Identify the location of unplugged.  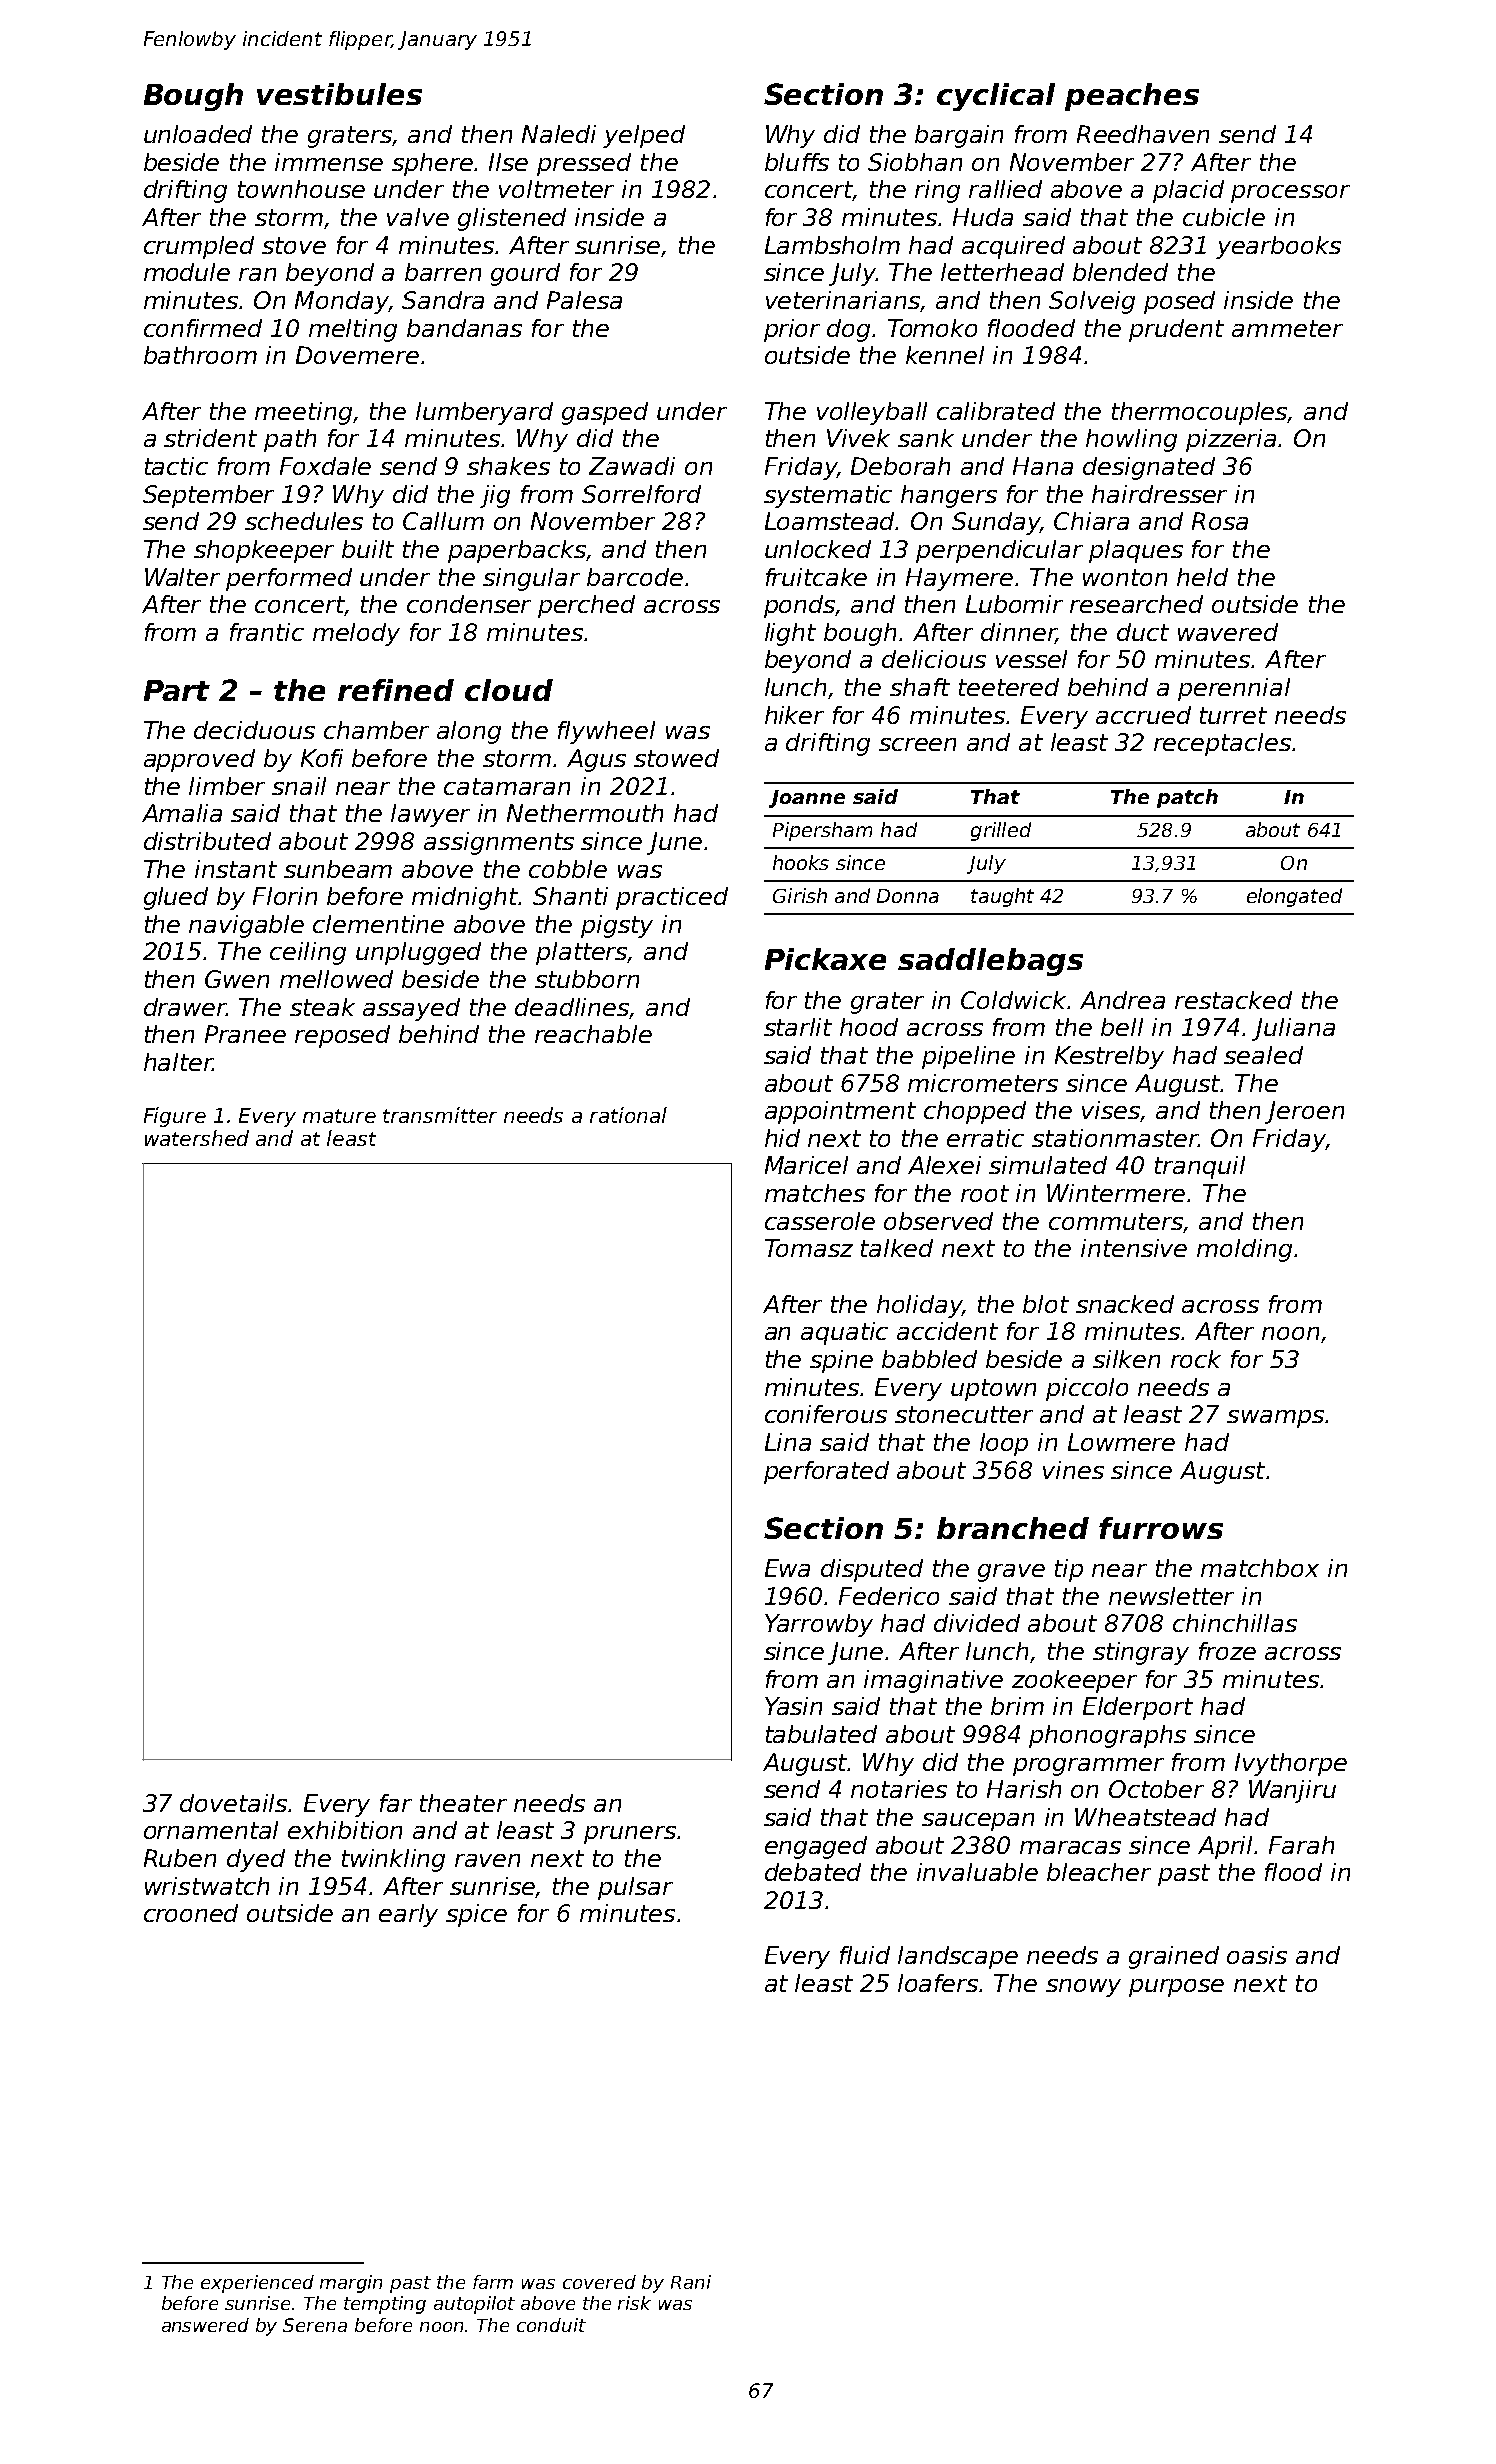
(418, 953).
